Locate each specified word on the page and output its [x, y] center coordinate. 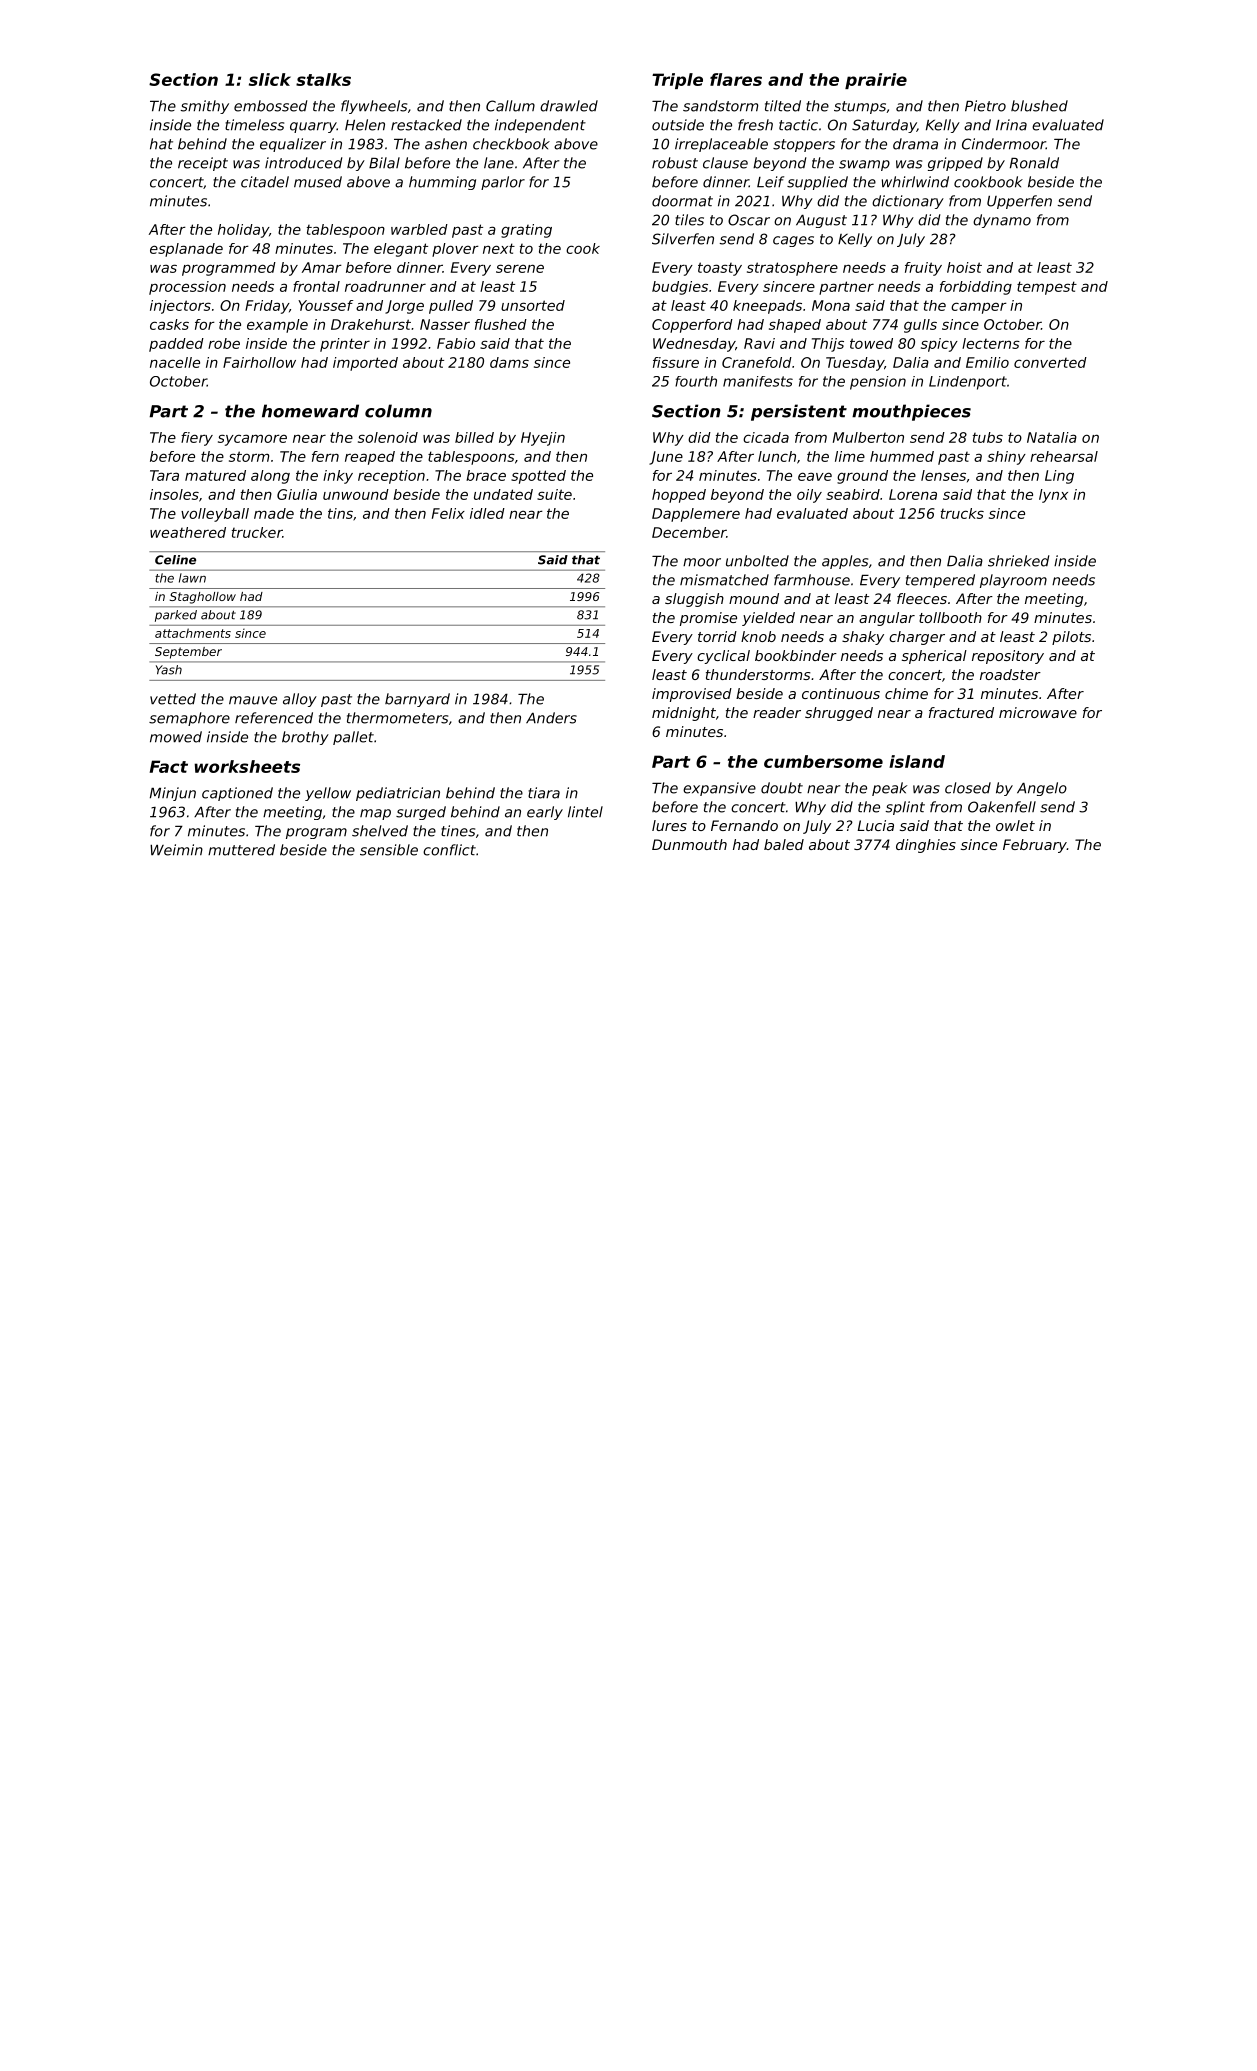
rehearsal [1064, 456]
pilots [1071, 638]
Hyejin [543, 439]
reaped [370, 458]
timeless [254, 125]
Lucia [875, 825]
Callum [510, 106]
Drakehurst [371, 324]
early [545, 813]
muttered [241, 850]
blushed [1039, 106]
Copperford [692, 326]
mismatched [724, 580]
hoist [964, 267]
